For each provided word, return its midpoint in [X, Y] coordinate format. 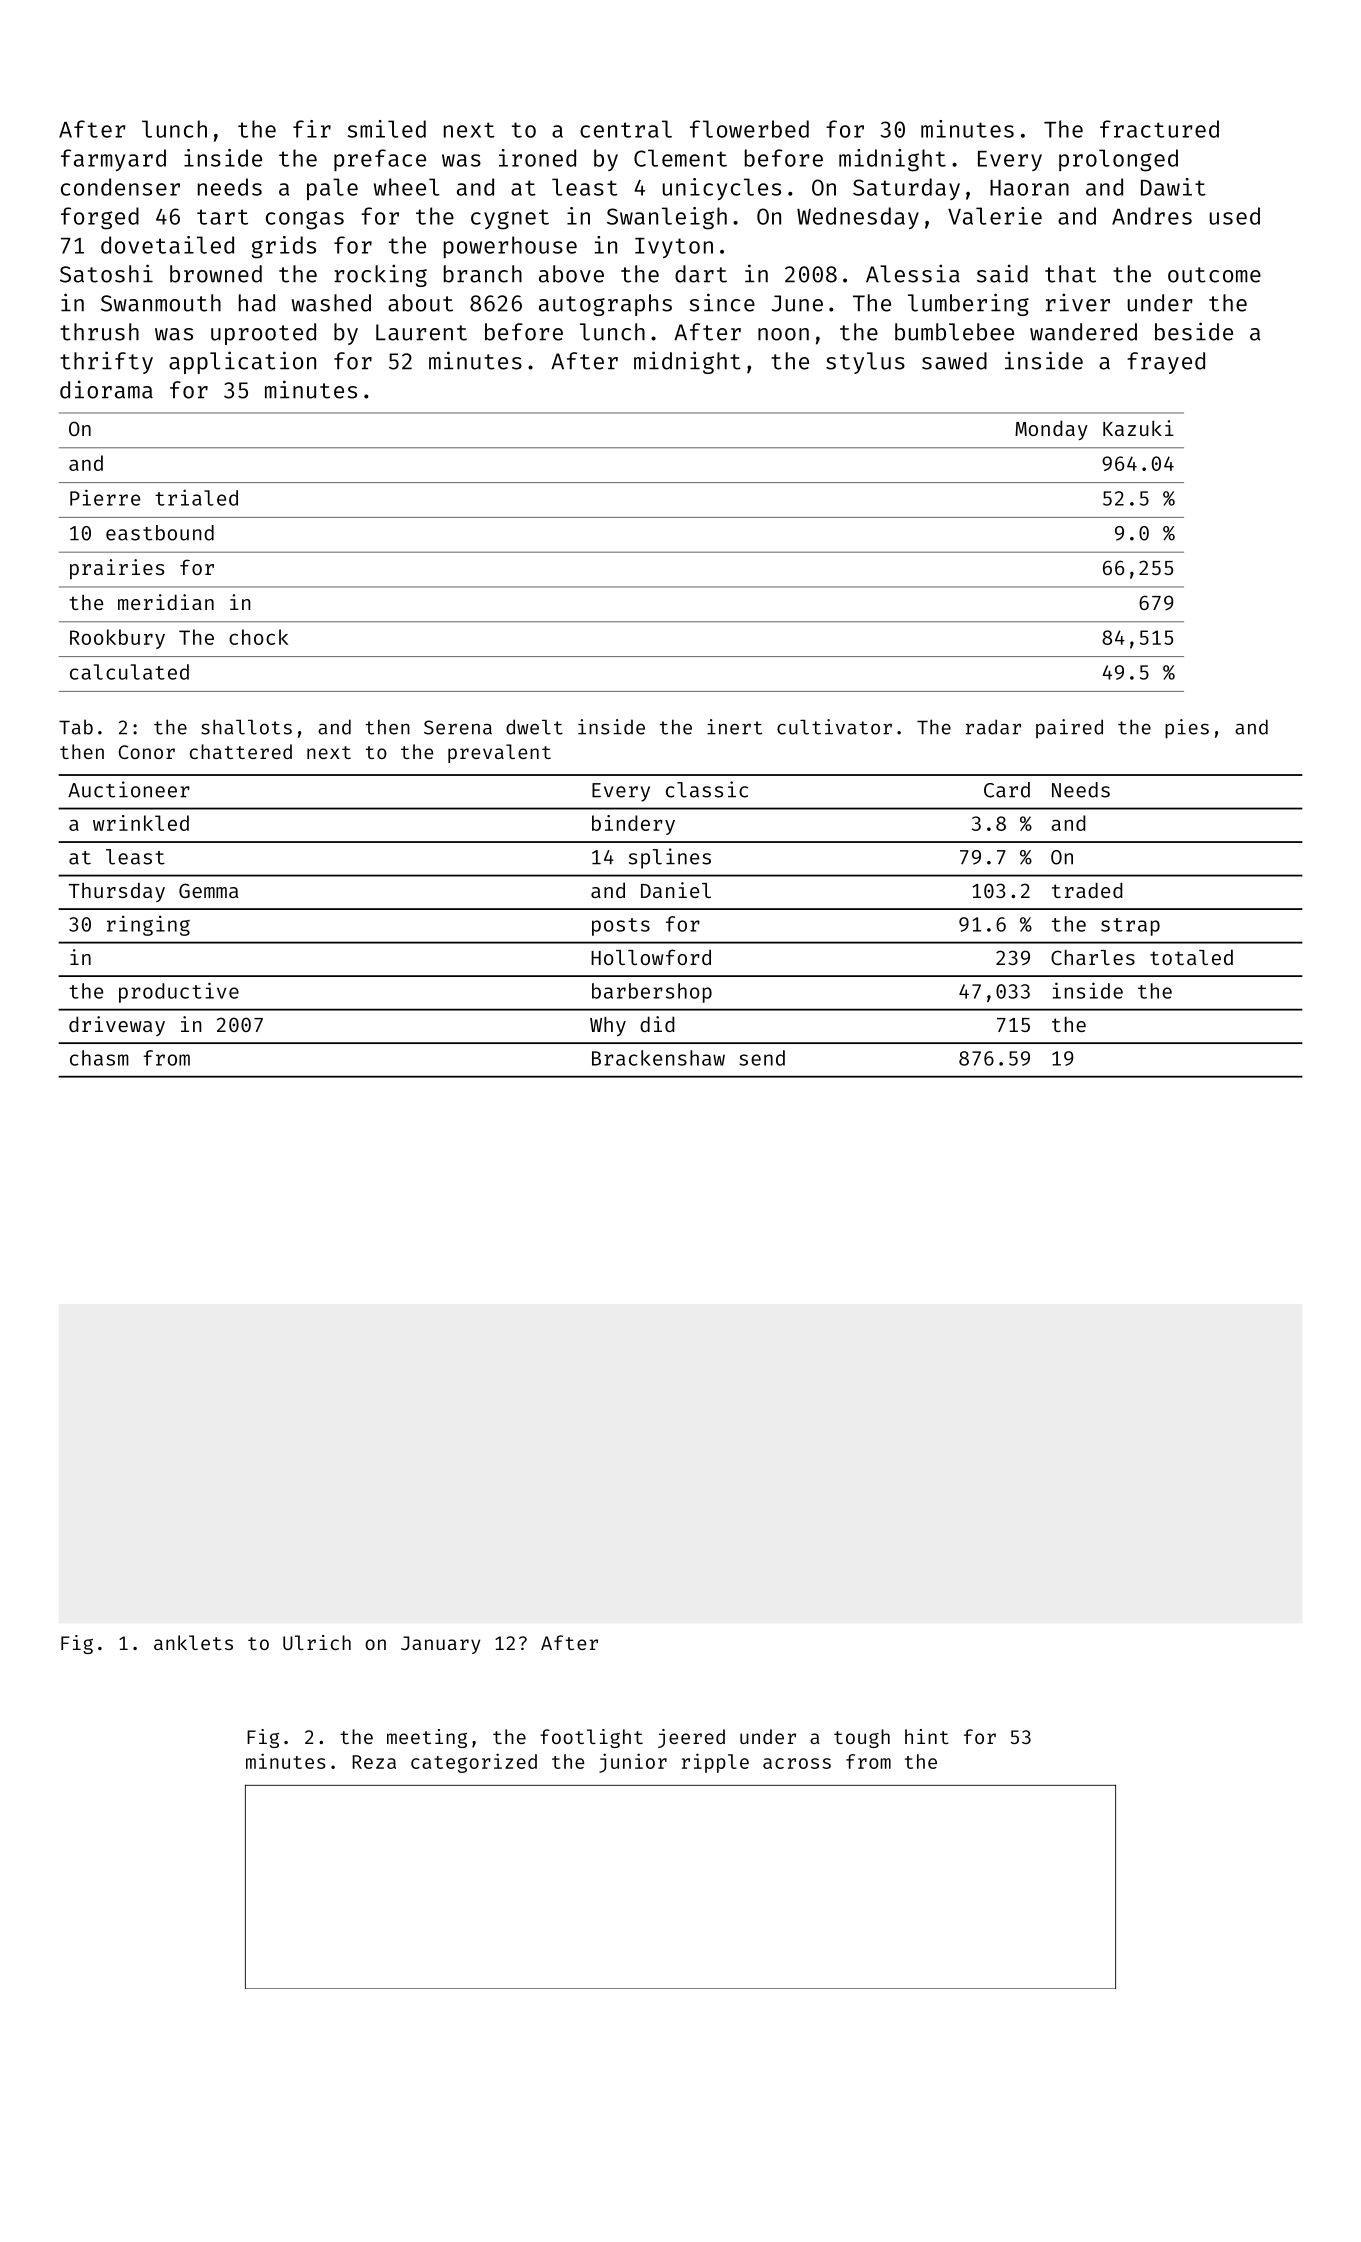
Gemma [209, 890]
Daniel [676, 890]
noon [783, 334]
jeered [691, 1738]
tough [862, 1738]
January [441, 1645]
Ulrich [317, 1642]
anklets [193, 1642]
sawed [954, 361]
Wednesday [858, 218]
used [1235, 216]
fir [312, 129]
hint [927, 1736]
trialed [196, 497]
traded [1087, 890]
